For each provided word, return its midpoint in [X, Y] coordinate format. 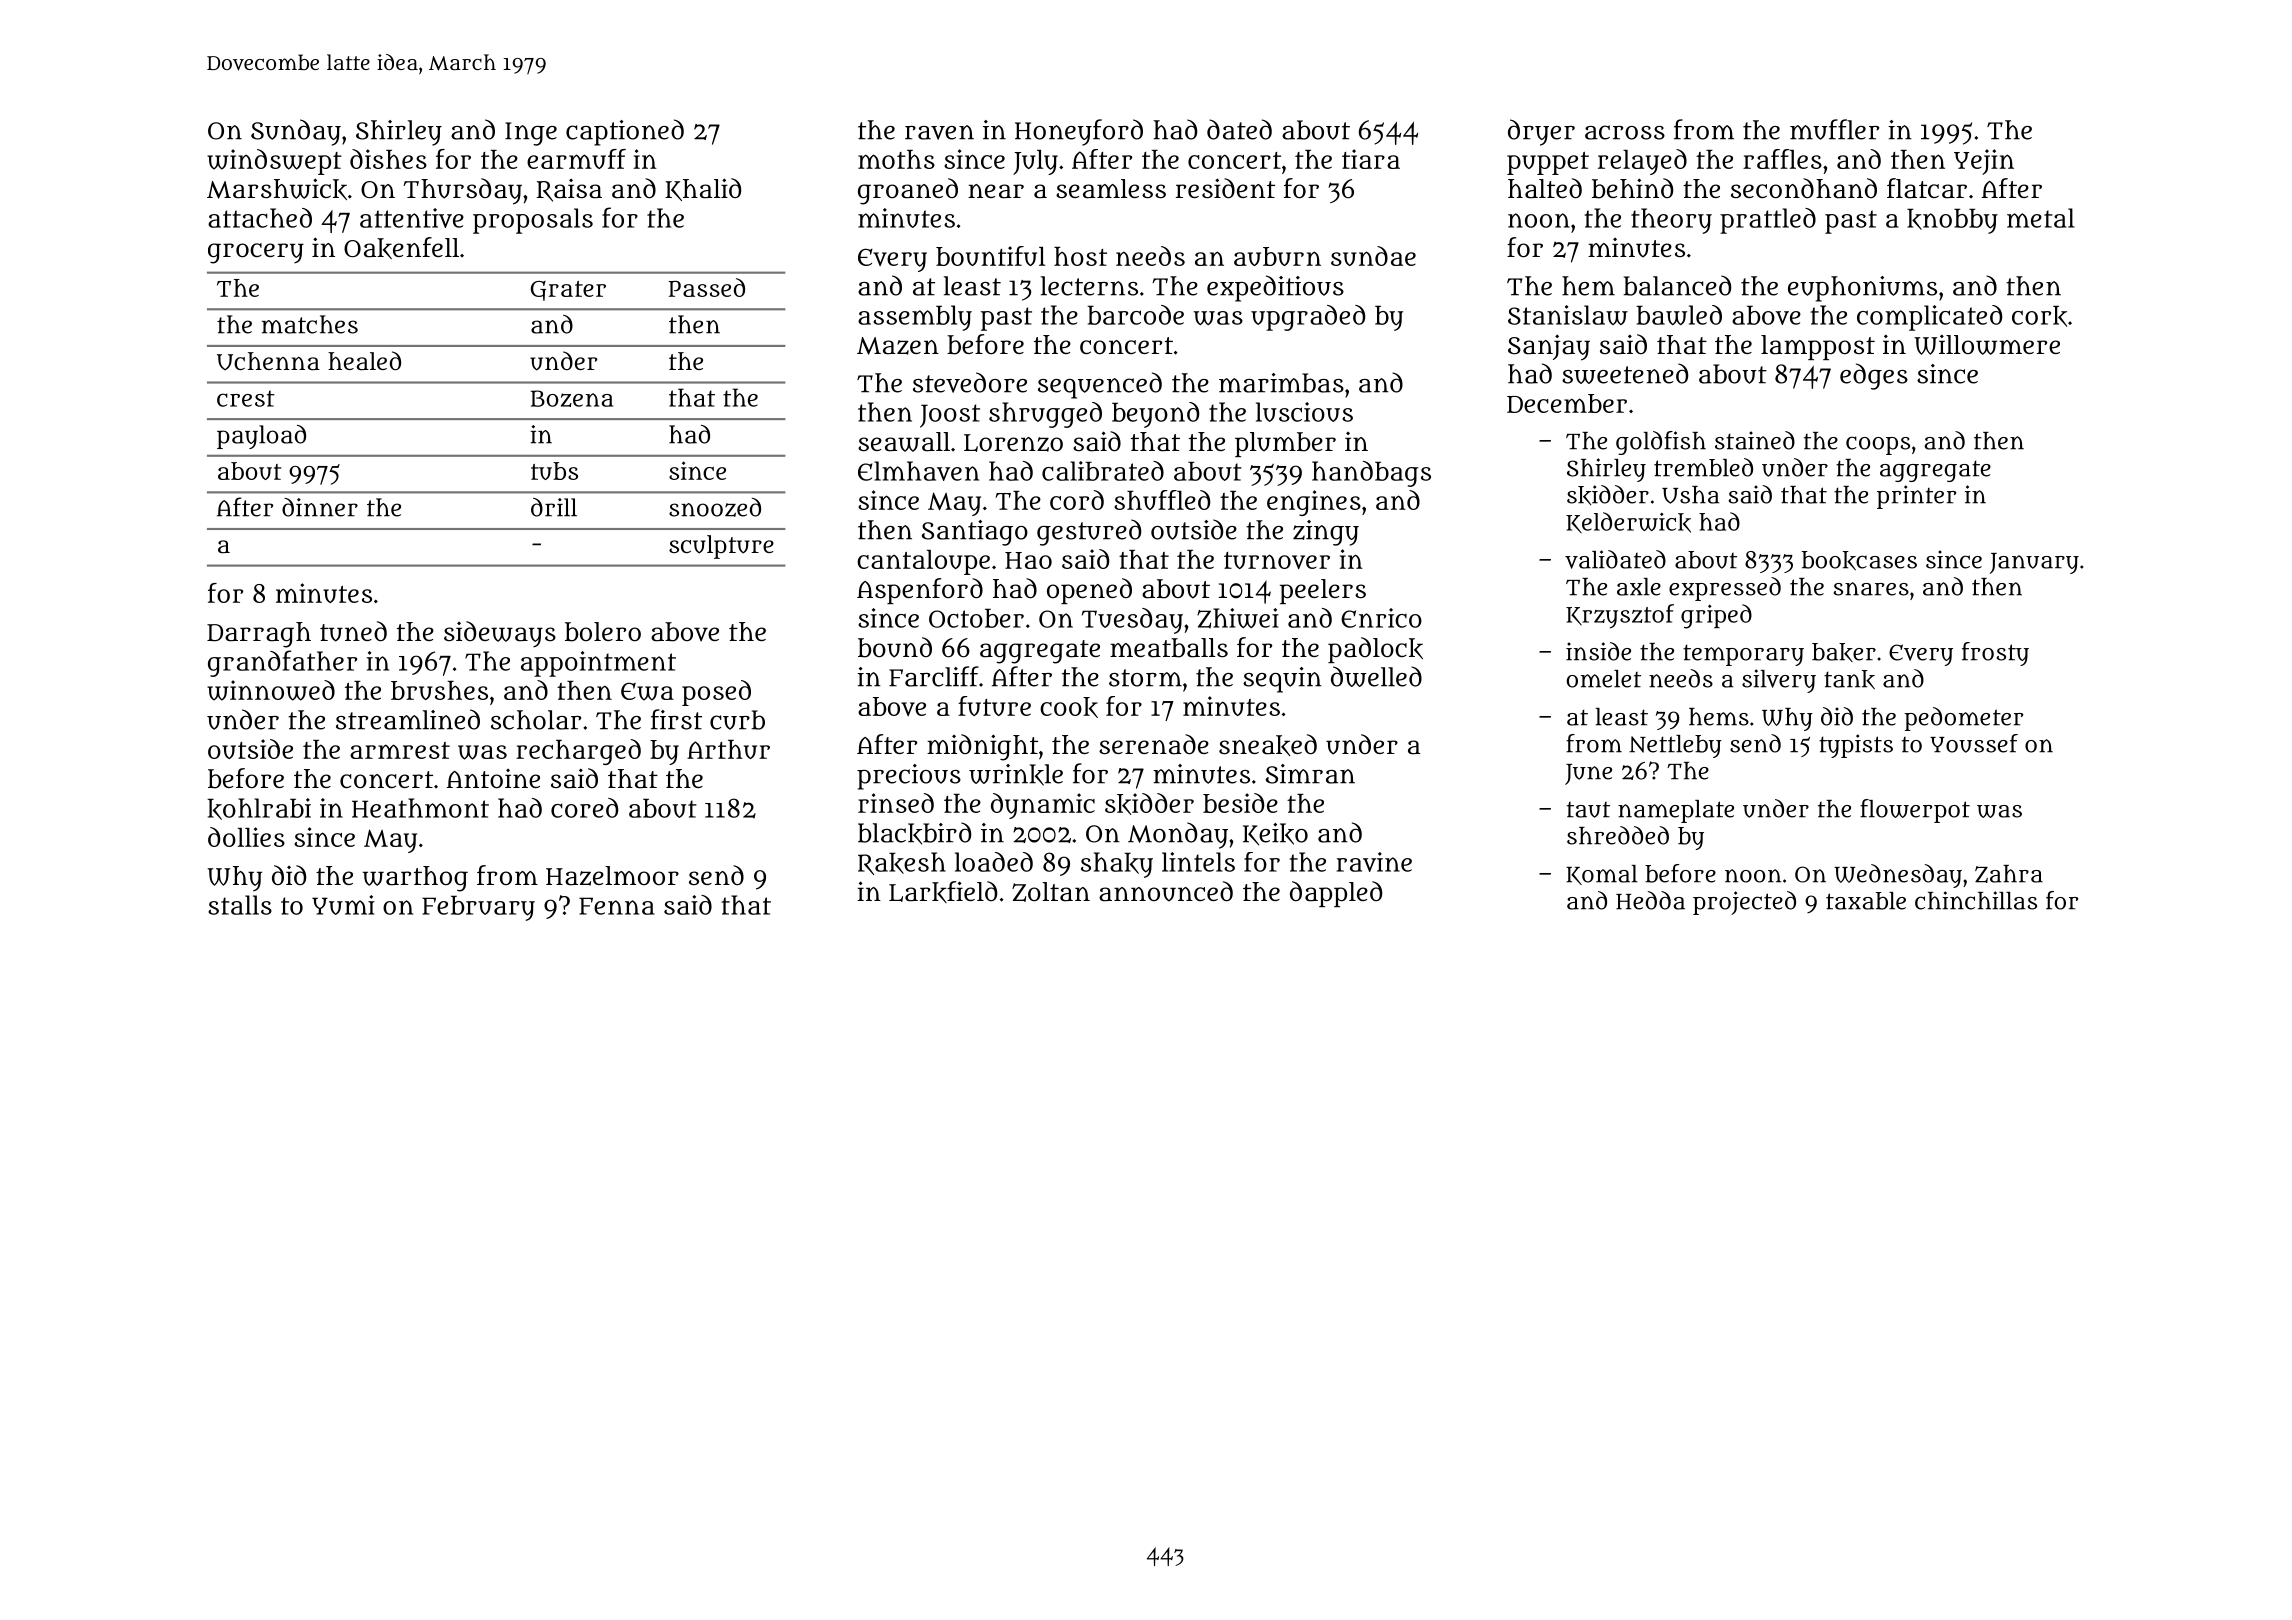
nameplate [1676, 811]
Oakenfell [401, 248]
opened [1089, 591]
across [1625, 132]
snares [1871, 589]
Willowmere [1987, 345]
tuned [353, 631]
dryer [1541, 132]
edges [1874, 376]
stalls [240, 905]
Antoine [493, 778]
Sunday [296, 132]
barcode [1135, 315]
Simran [1310, 774]
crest [246, 398]
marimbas [1281, 383]
